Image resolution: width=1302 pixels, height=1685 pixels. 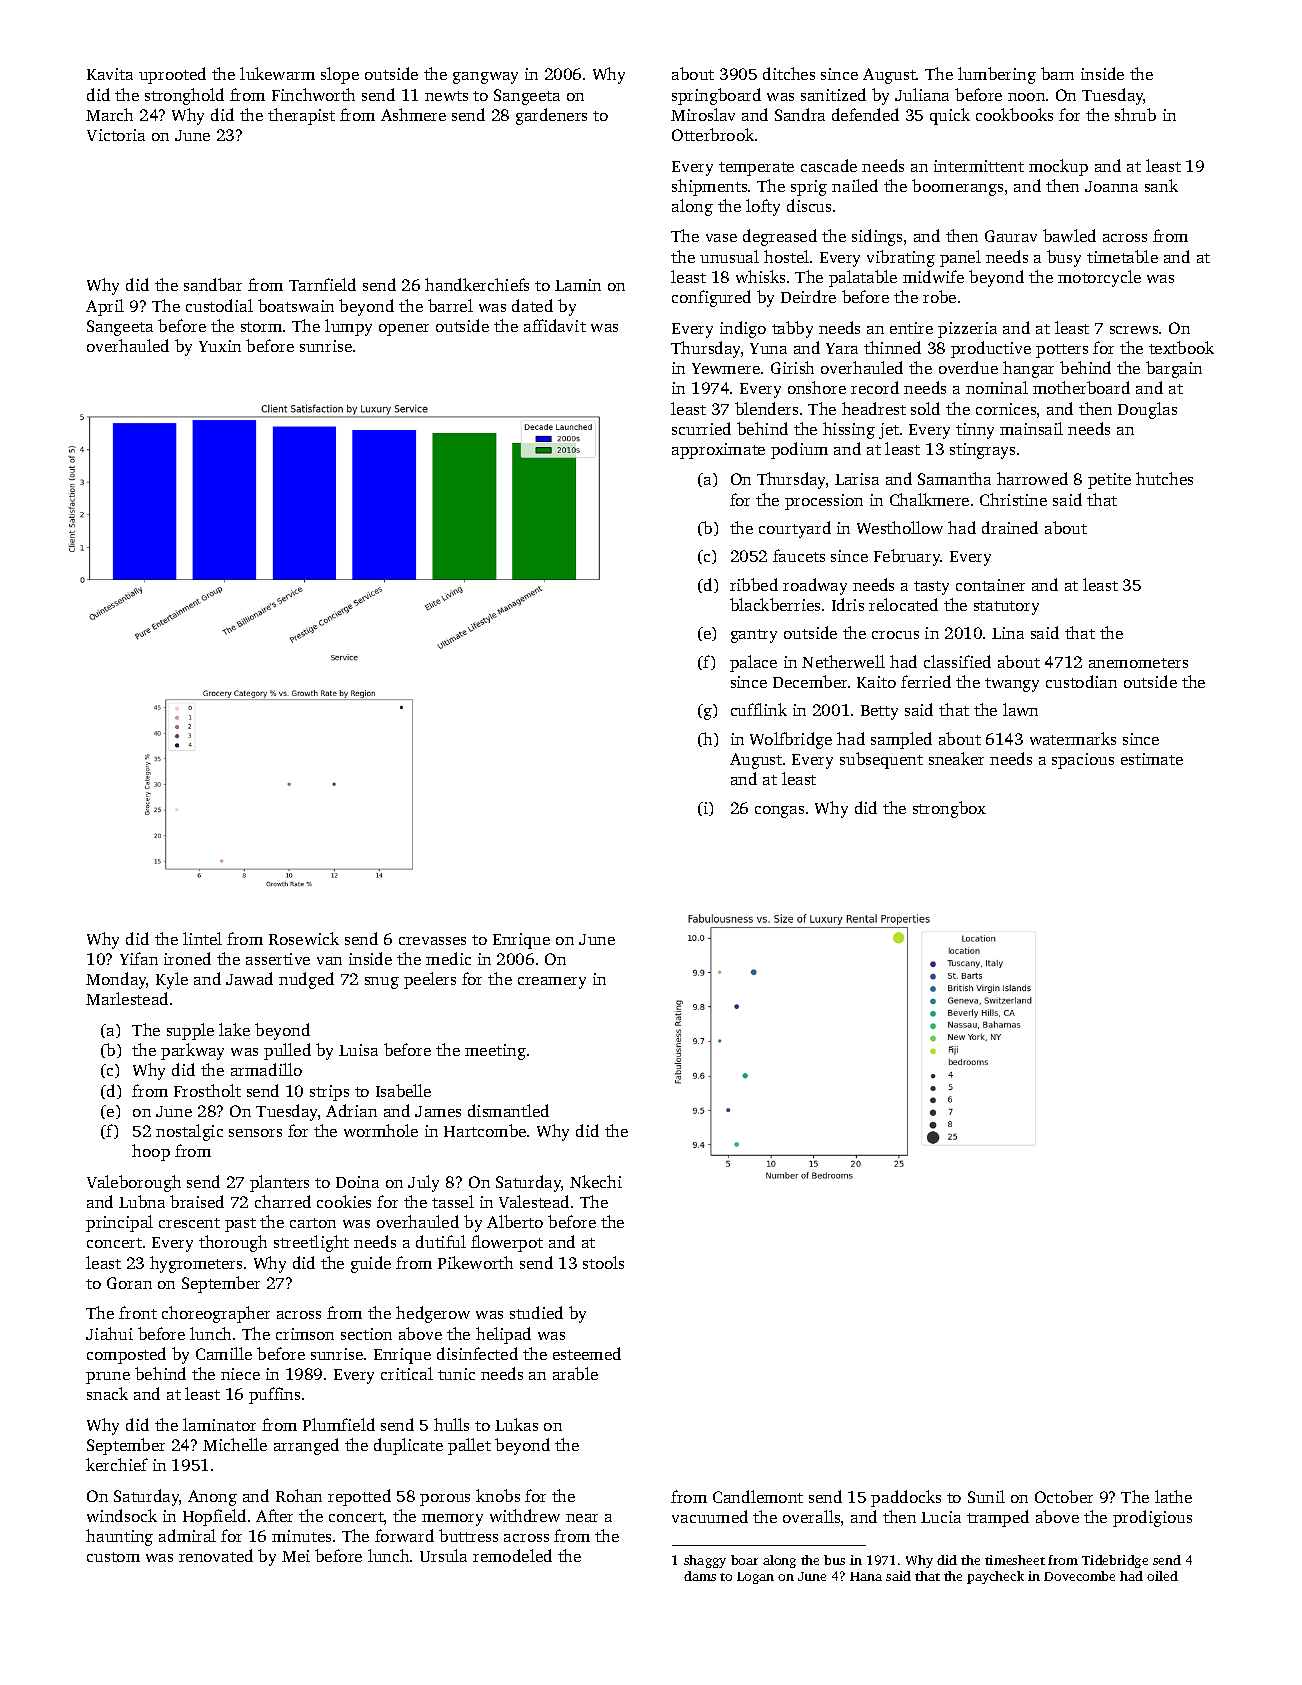 What do you see at coordinates (485, 78) in the document?
I see `gangway` at bounding box center [485, 78].
